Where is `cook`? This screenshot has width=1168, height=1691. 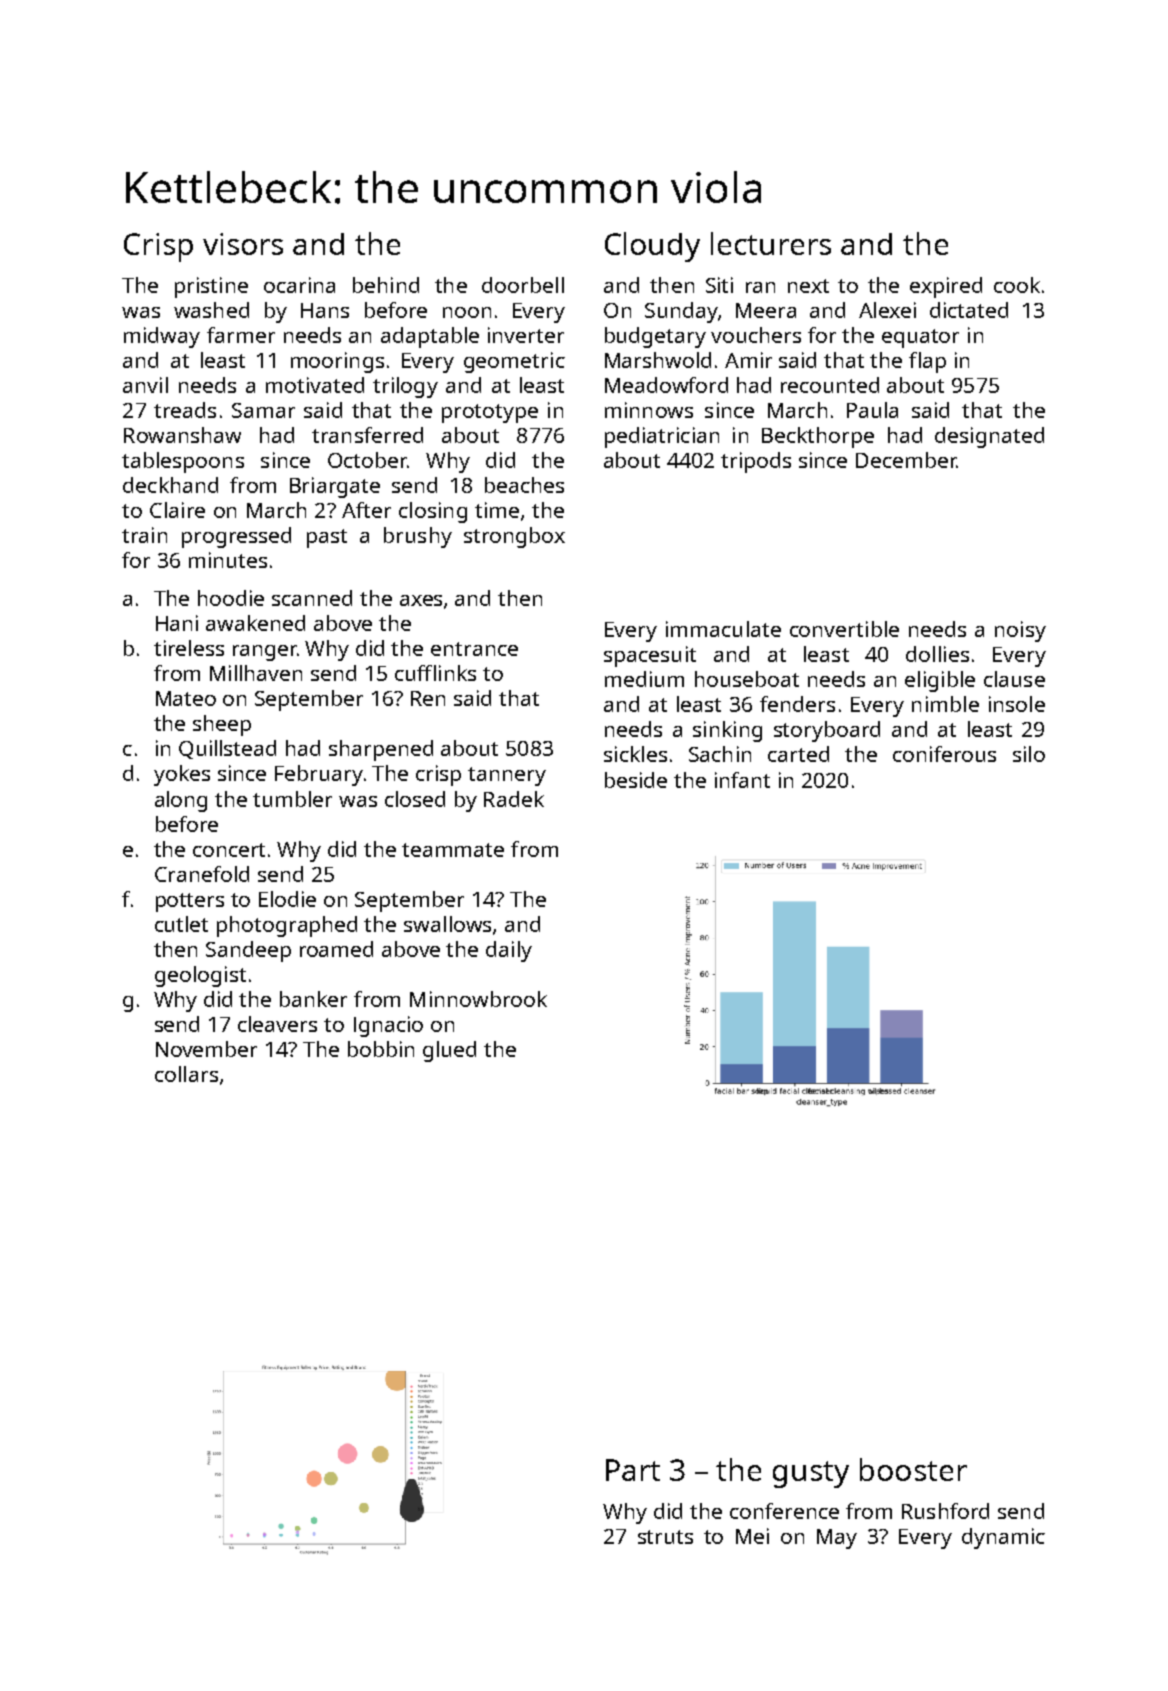 cook is located at coordinates (1017, 285).
